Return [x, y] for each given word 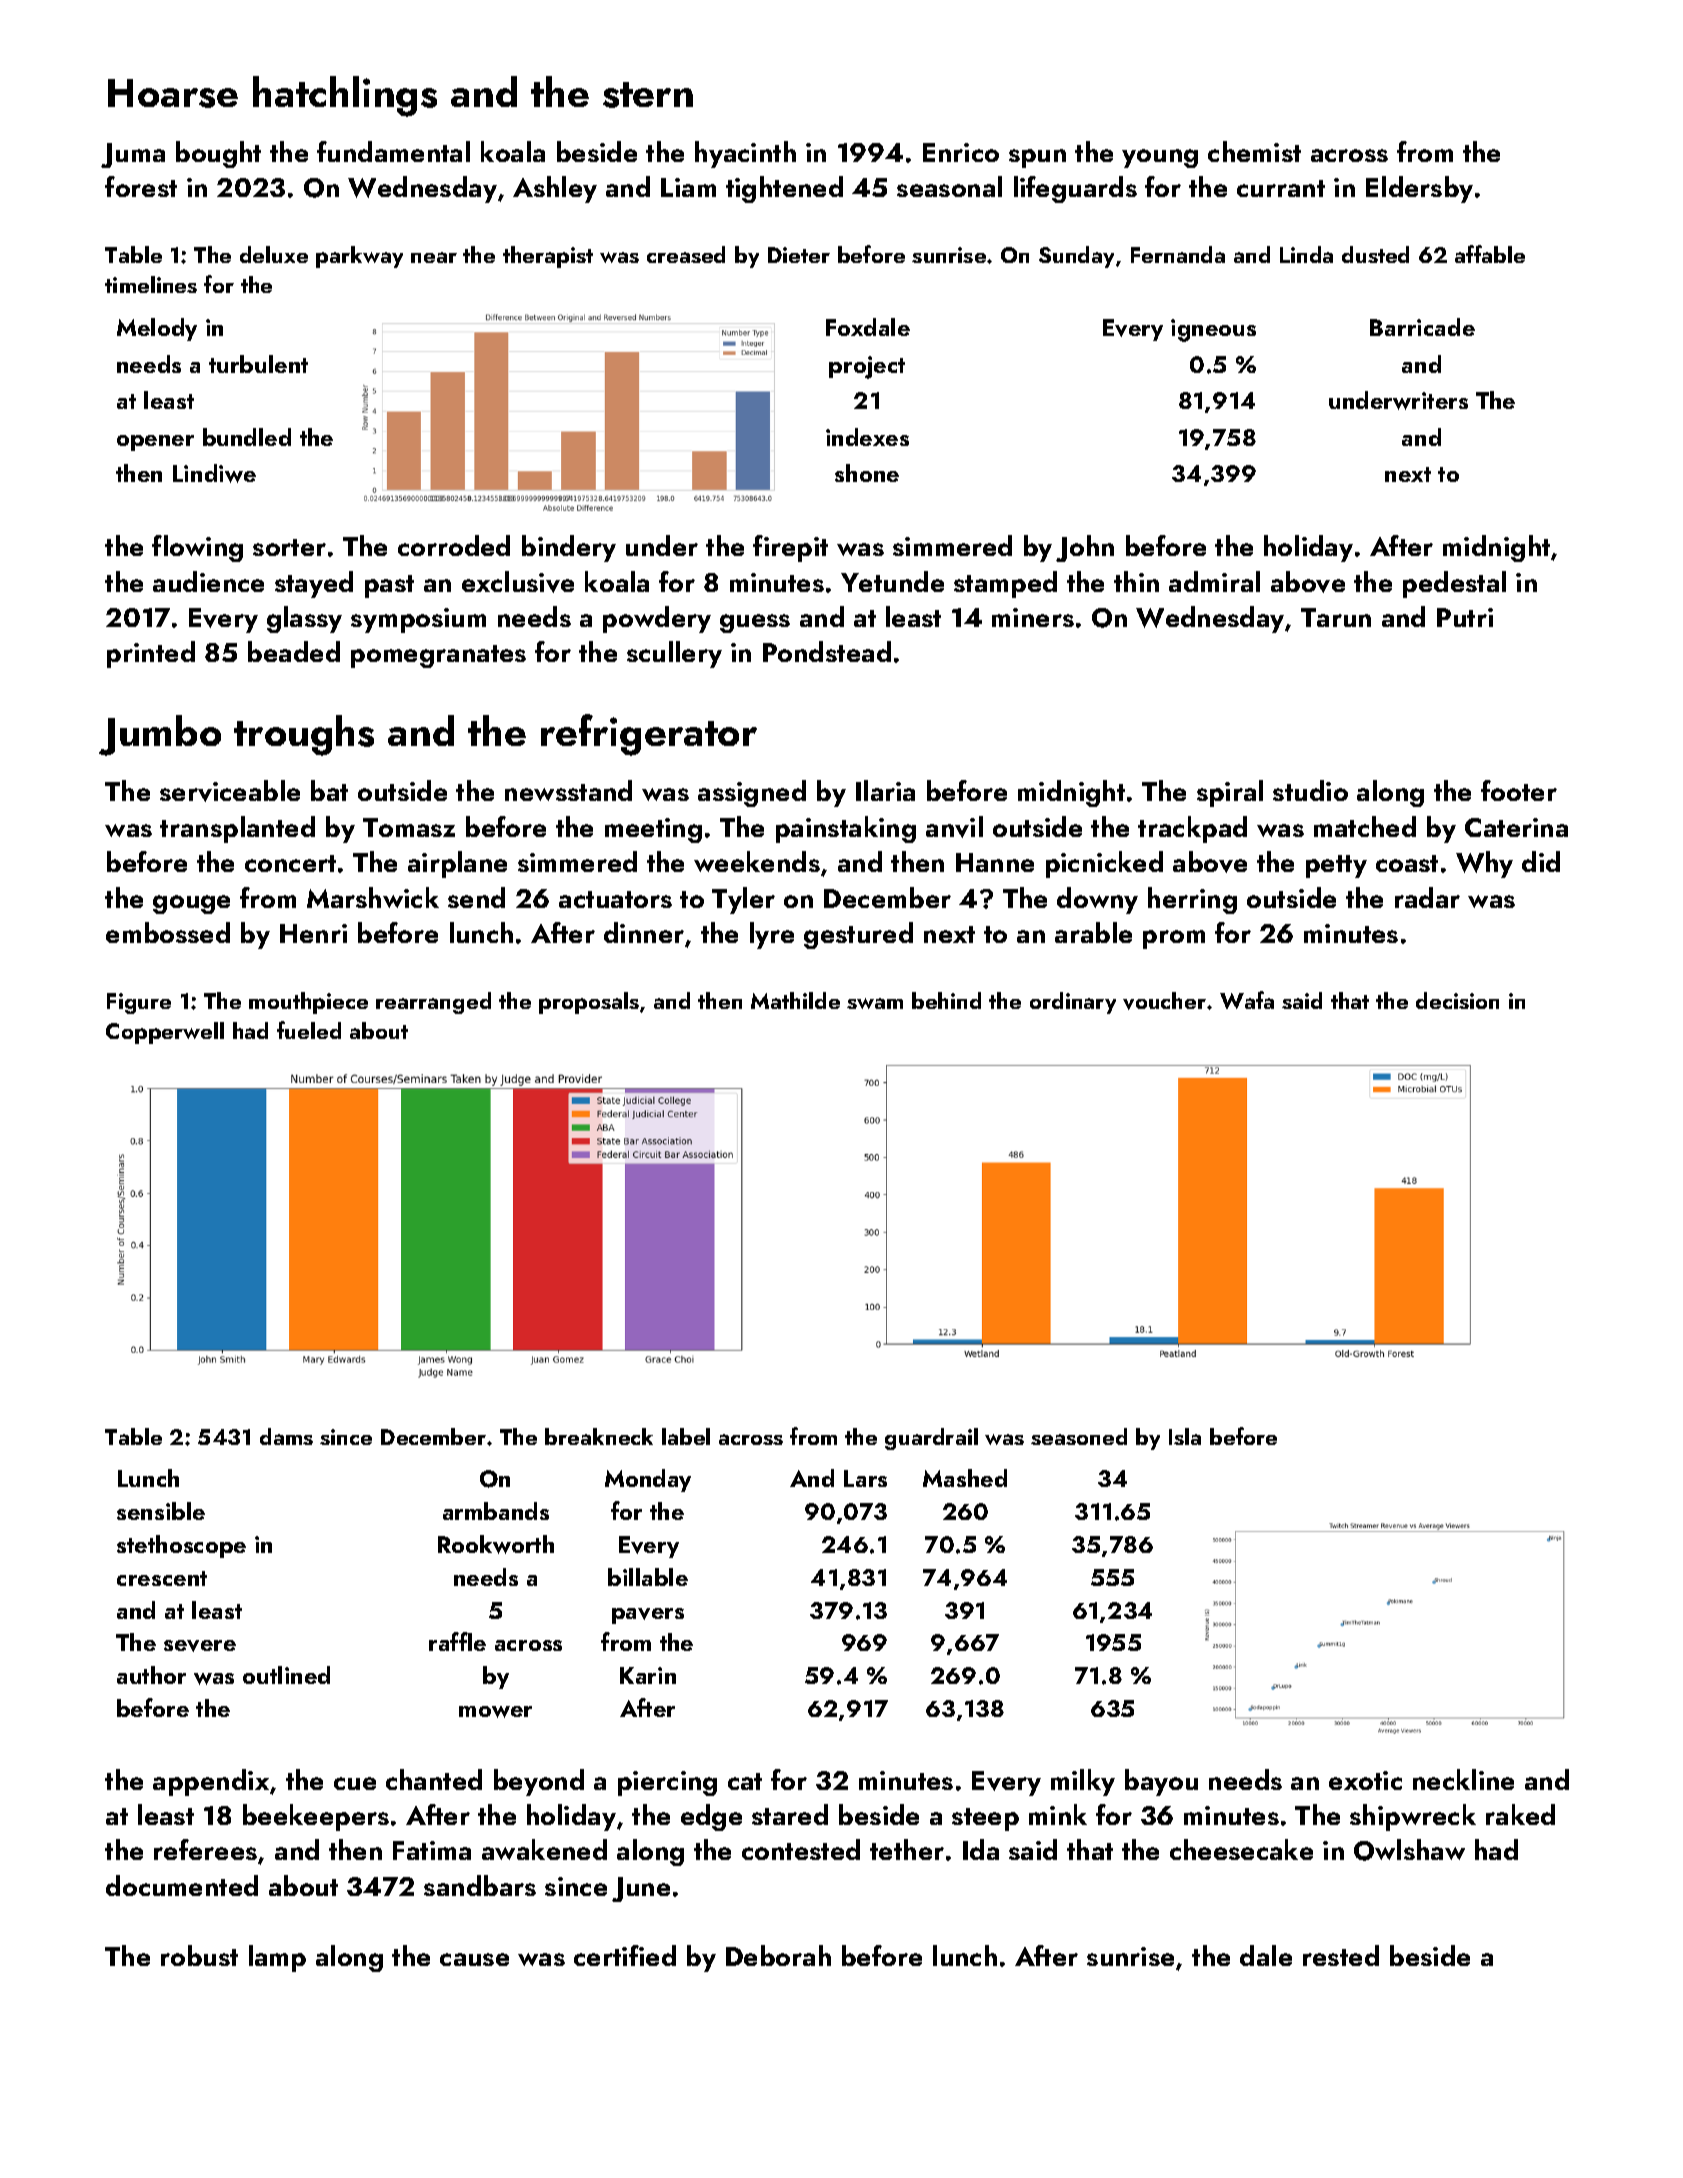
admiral [1214, 581]
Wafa [1247, 1000]
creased [686, 254]
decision [1457, 1000]
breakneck [599, 1436]
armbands [496, 1511]
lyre [772, 935]
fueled [309, 1030]
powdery [657, 619]
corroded [454, 545]
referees [205, 1849]
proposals [589, 1003]
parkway [359, 257]
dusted [1375, 254]
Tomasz [409, 827]
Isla [1185, 1436]
